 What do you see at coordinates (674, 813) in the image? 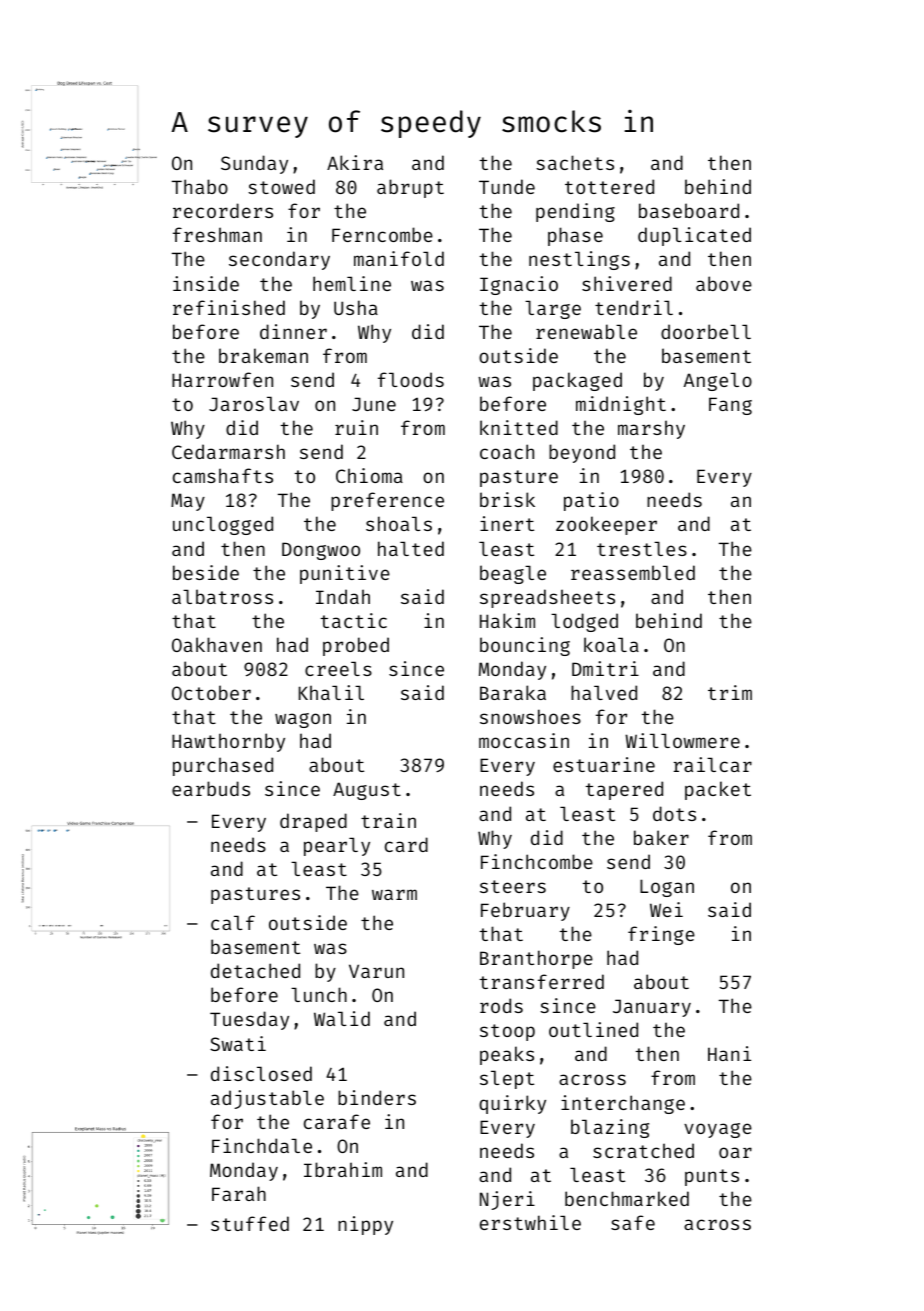
I see `dots` at bounding box center [674, 813].
